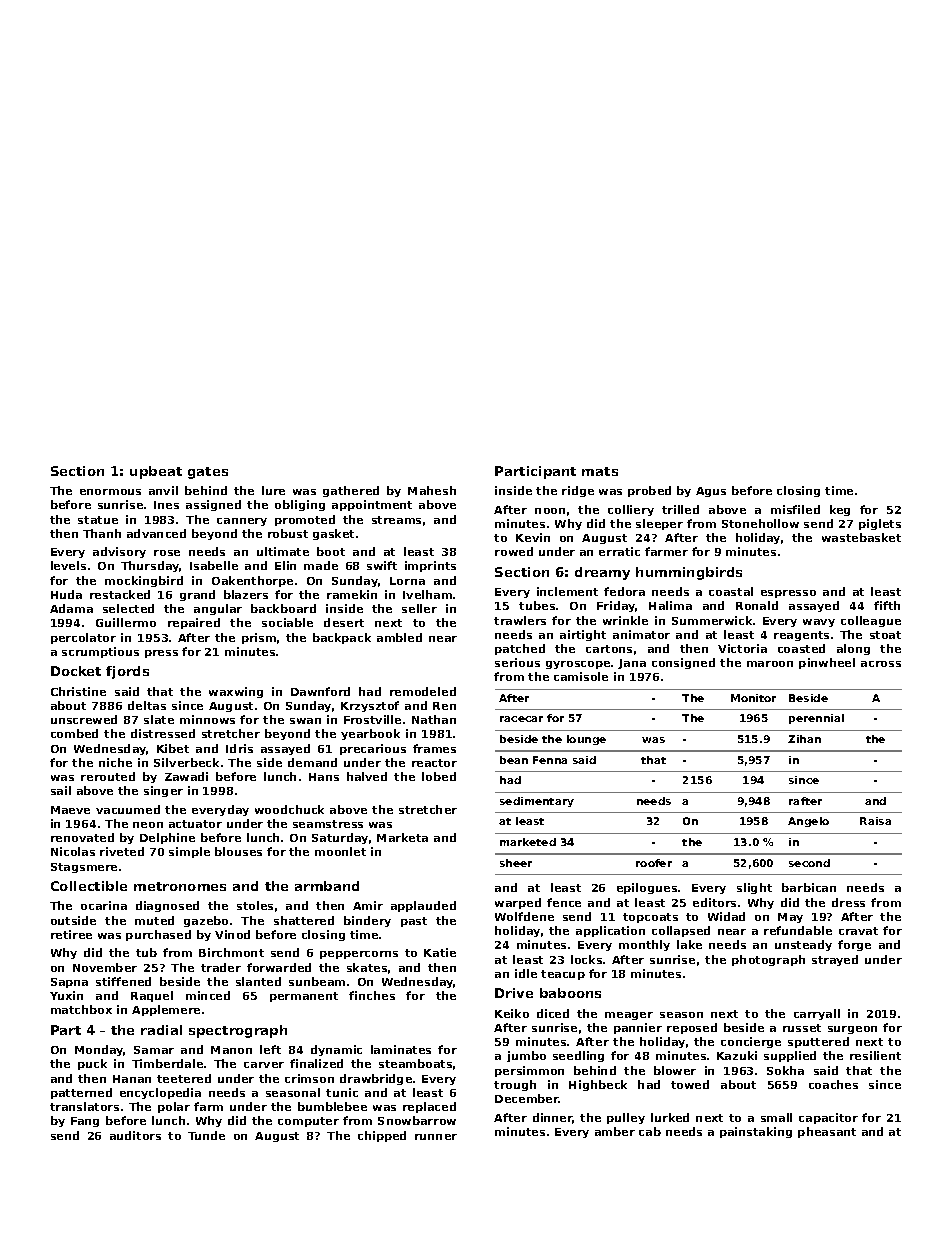 The image size is (952, 1233). Describe the element at coordinates (127, 672) in the screenshot. I see `fjords` at that location.
